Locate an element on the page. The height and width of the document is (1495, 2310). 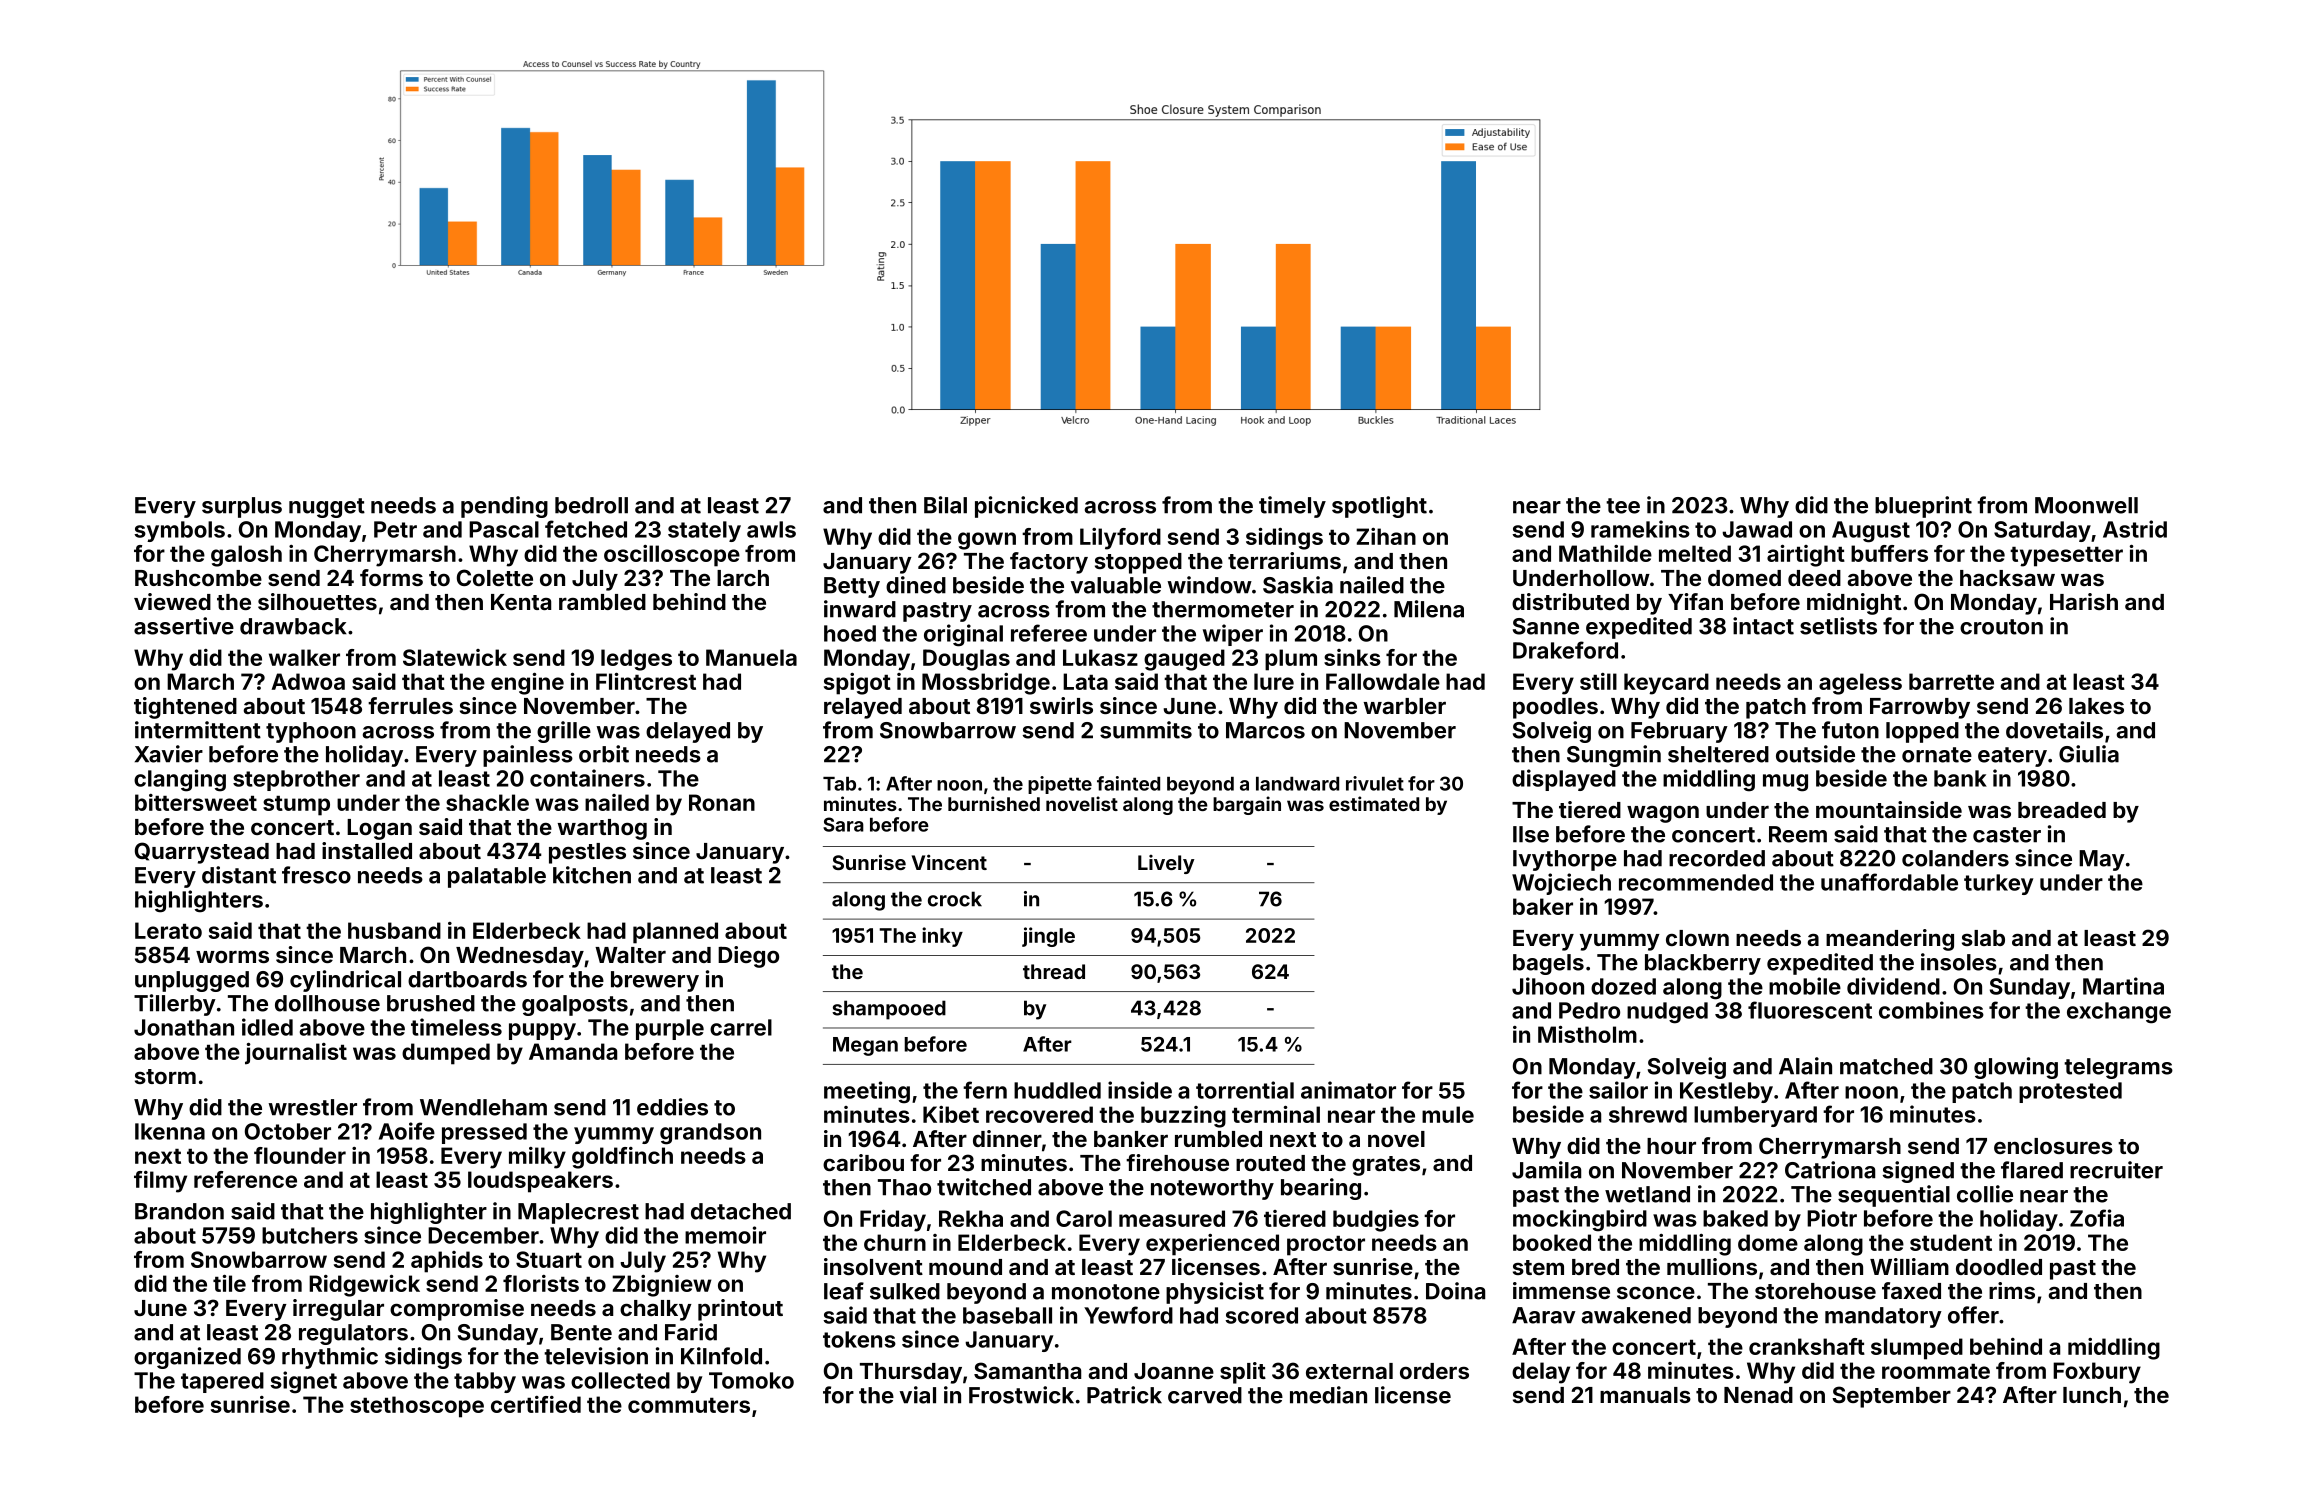
dinner is located at coordinates (1007, 1138).
